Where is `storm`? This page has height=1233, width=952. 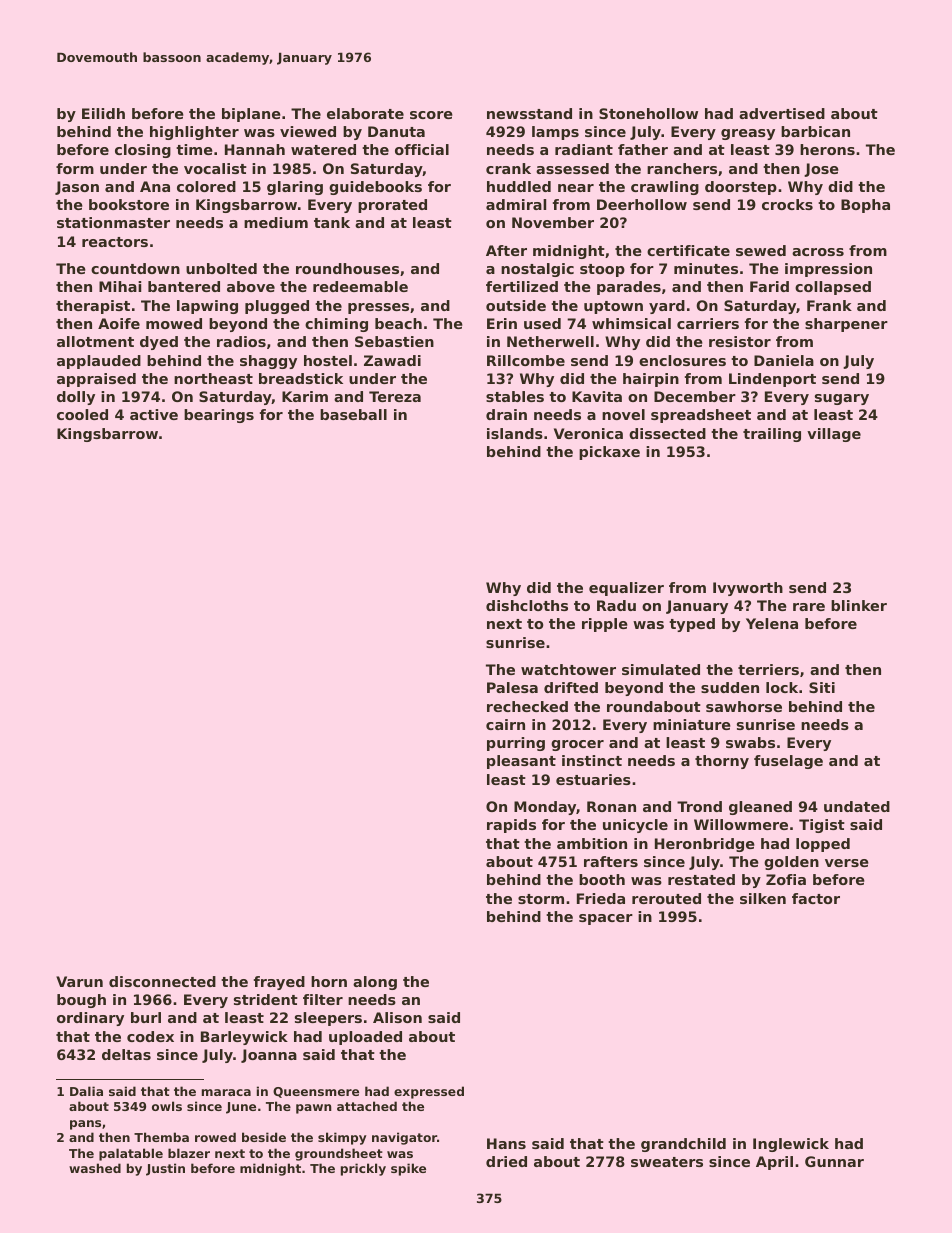
storm is located at coordinates (541, 899).
